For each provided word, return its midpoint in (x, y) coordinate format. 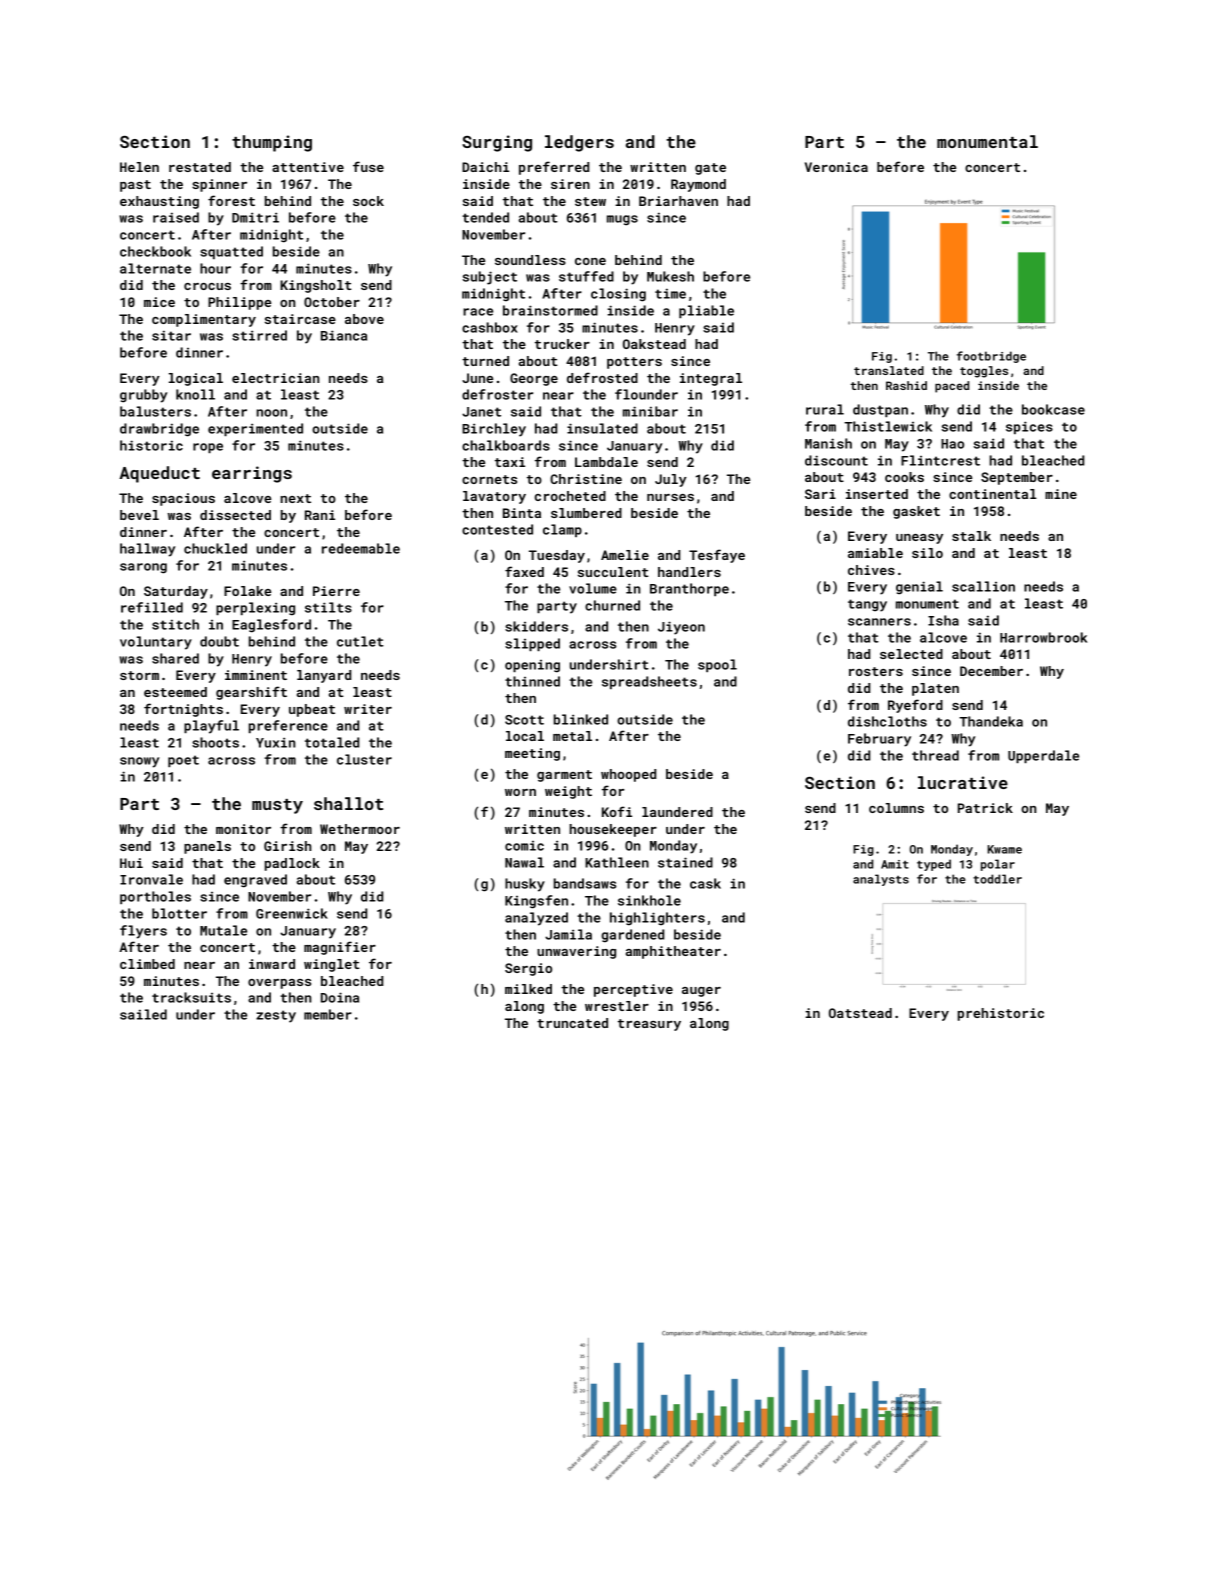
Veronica (836, 167)
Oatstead (860, 1013)
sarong (143, 568)
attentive (308, 167)
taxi (510, 462)
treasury (649, 1025)
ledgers (579, 143)
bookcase (1053, 409)
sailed (143, 1014)
